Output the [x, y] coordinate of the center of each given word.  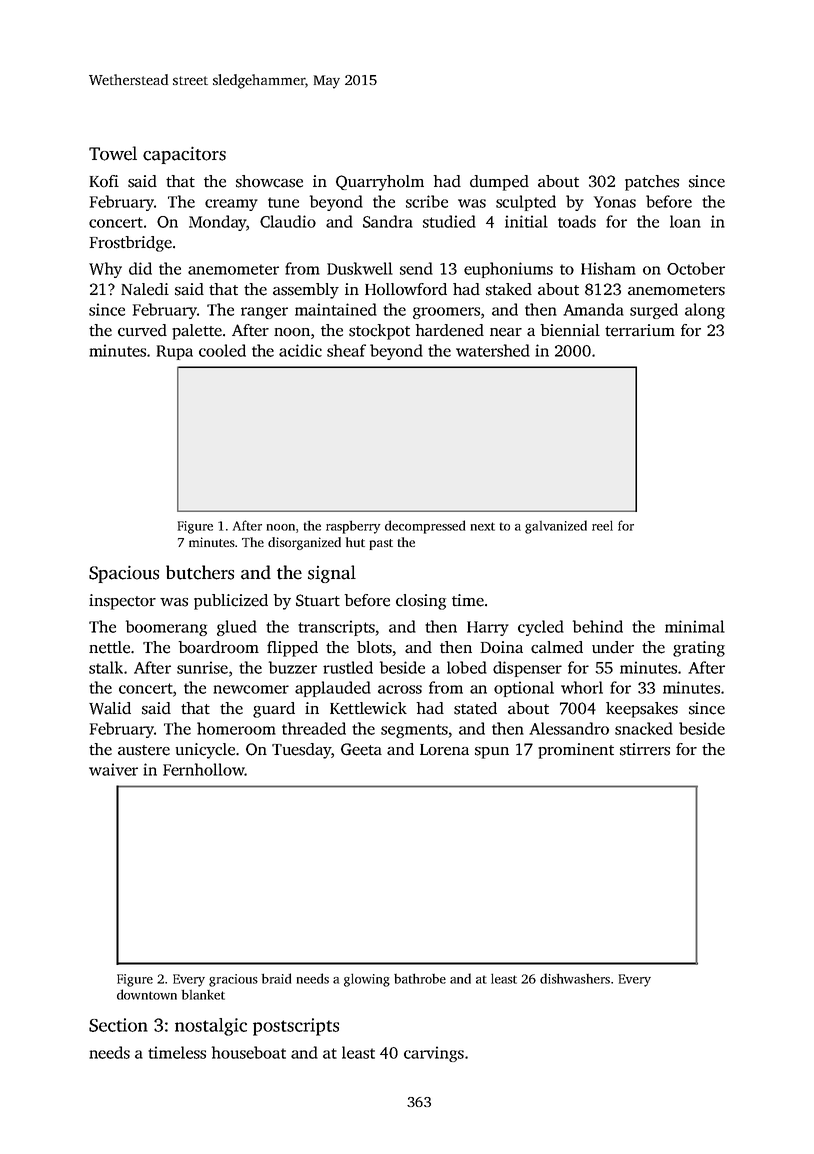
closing [421, 602]
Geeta [361, 749]
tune [283, 202]
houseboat [249, 1052]
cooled [222, 350]
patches [652, 183]
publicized [231, 602]
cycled [541, 628]
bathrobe [420, 979]
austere [144, 750]
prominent [576, 751]
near [506, 332]
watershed [493, 350]
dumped [499, 183]
